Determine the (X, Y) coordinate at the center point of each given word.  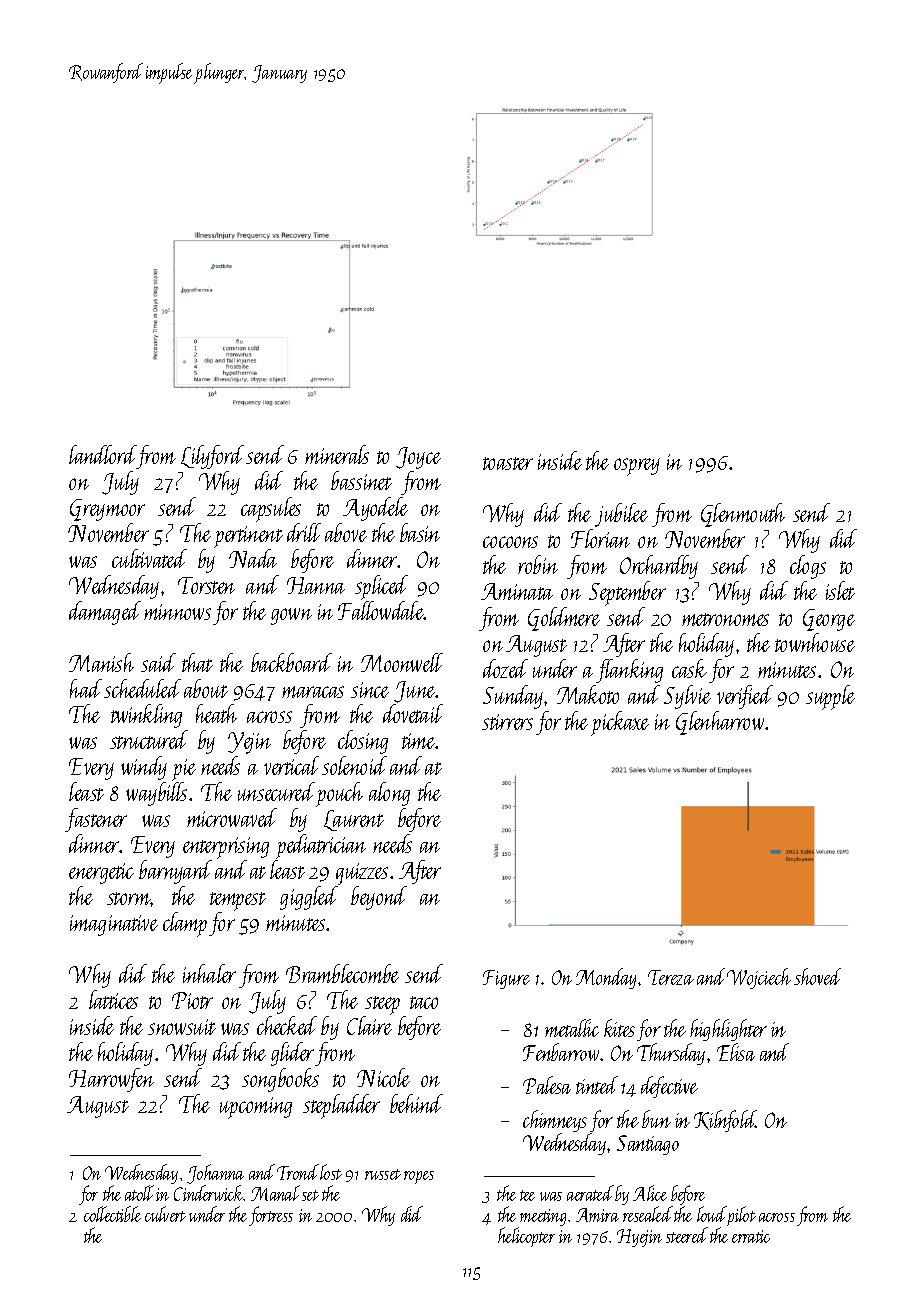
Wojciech (759, 978)
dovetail (413, 713)
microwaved (232, 817)
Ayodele (375, 509)
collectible (112, 1214)
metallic (572, 1028)
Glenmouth (743, 515)
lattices (113, 999)
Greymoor (107, 510)
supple (830, 697)
